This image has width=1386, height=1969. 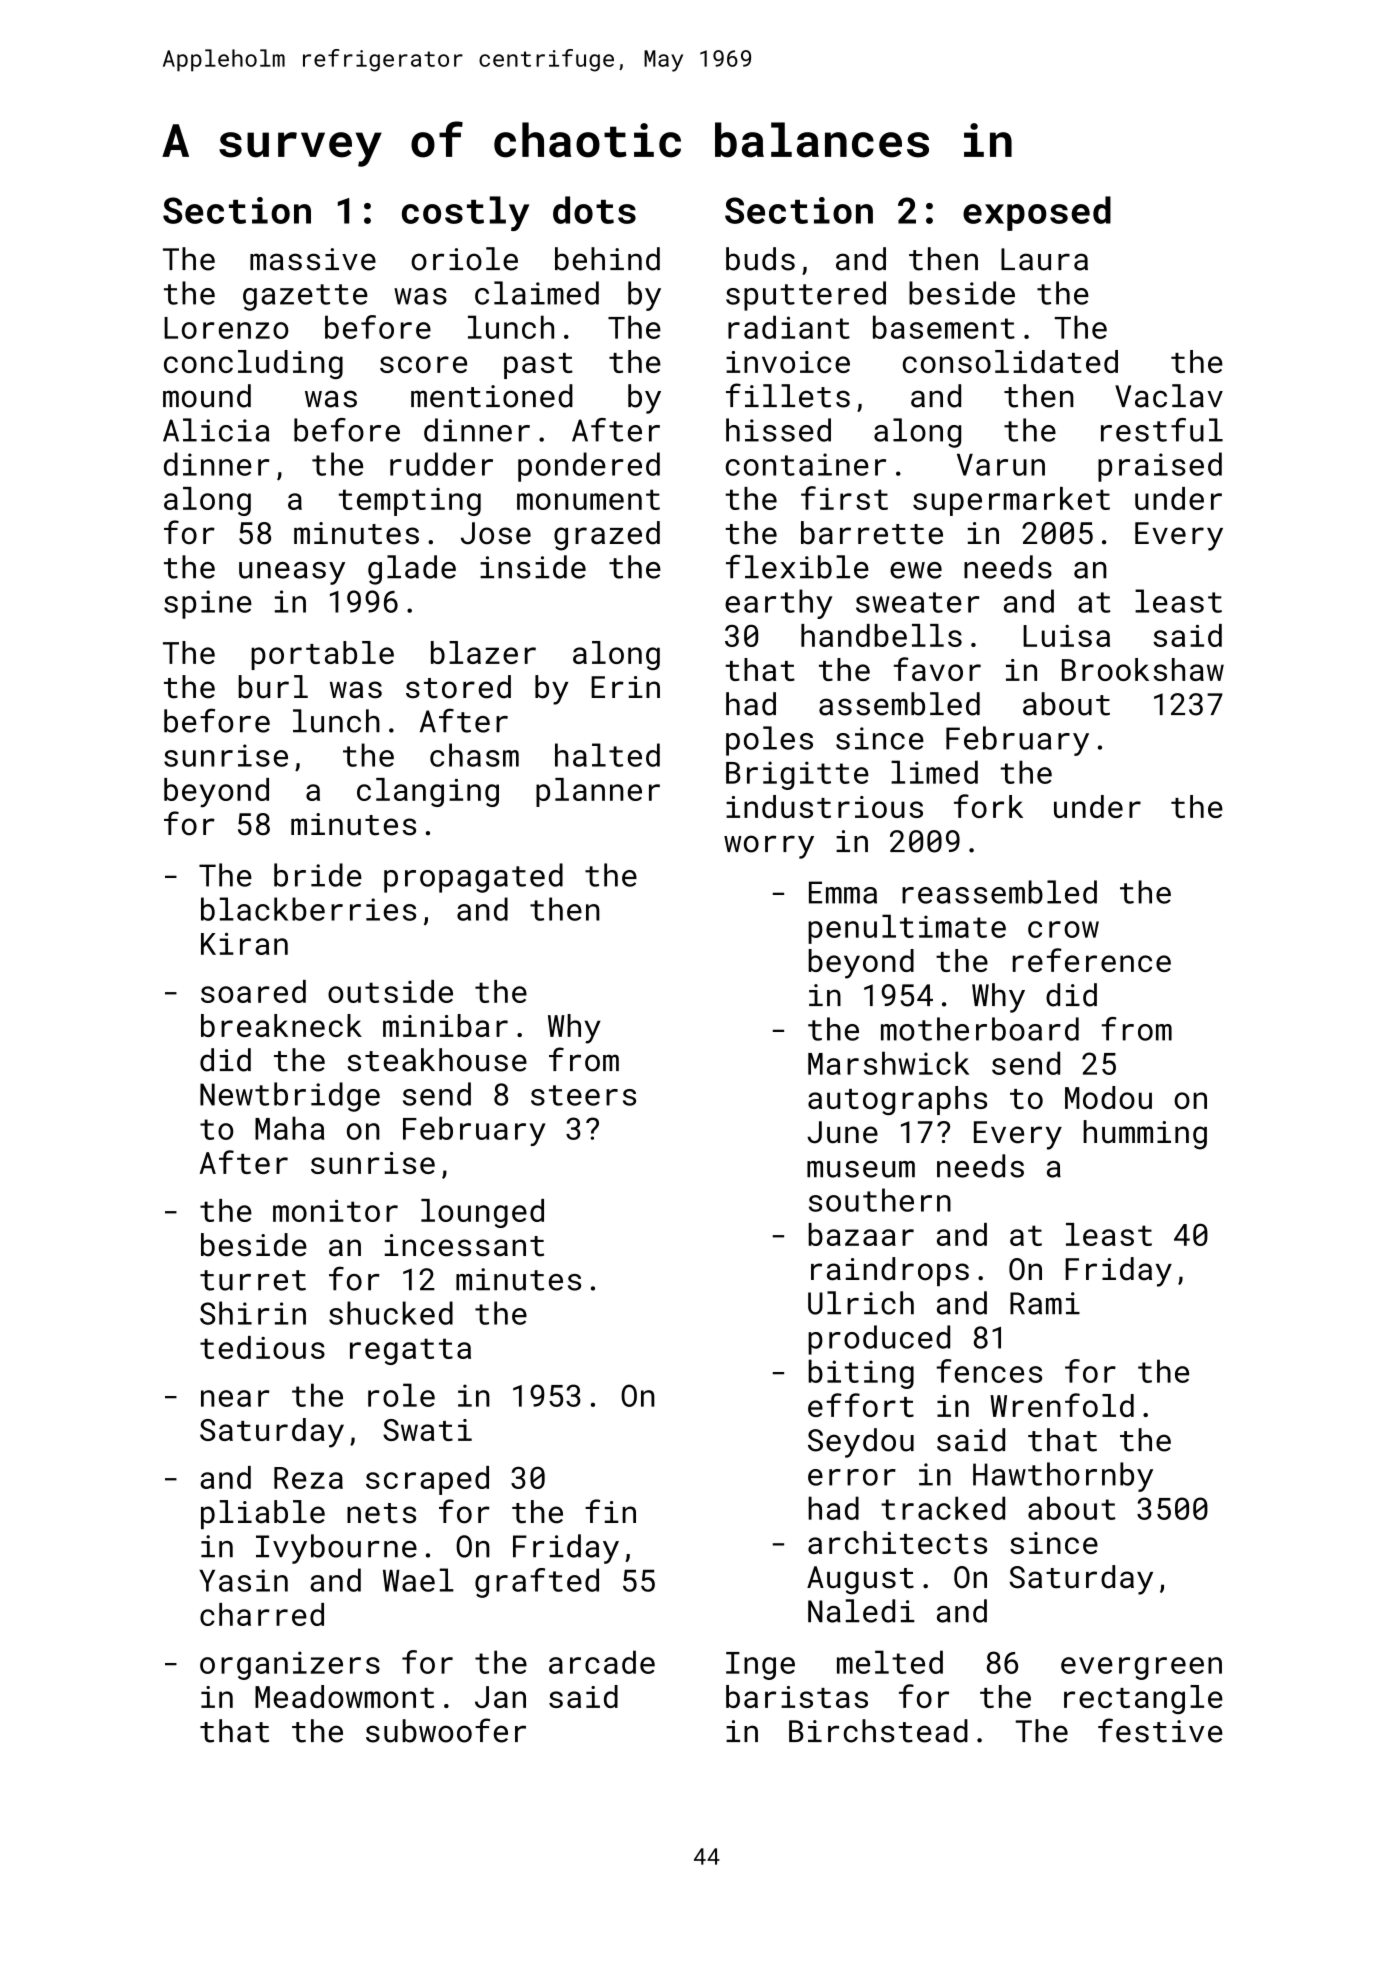 I want to click on fin, so click(x=610, y=1511).
